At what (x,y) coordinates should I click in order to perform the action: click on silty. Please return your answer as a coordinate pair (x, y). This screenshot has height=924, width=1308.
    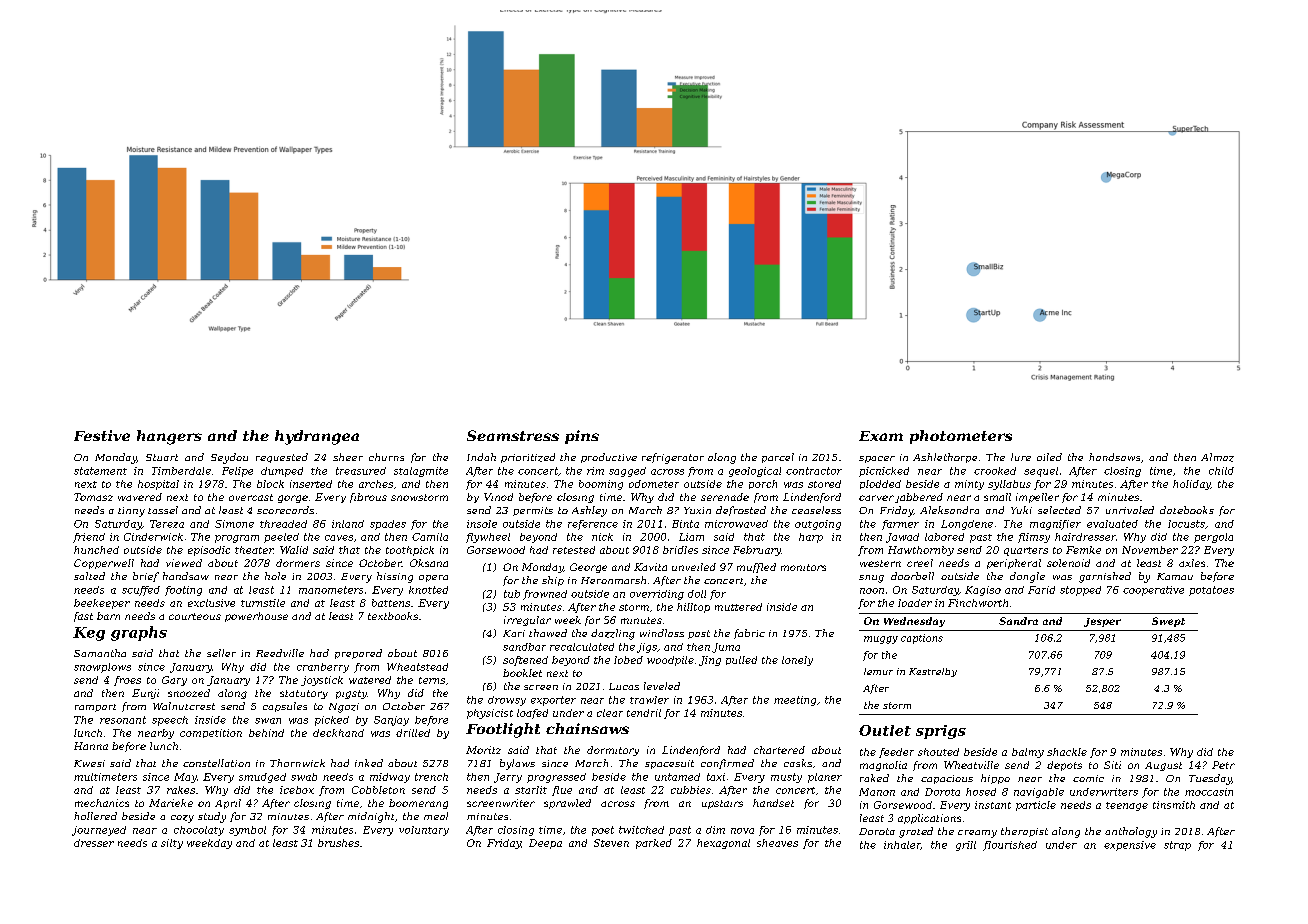
    Looking at the image, I should click on (172, 844).
